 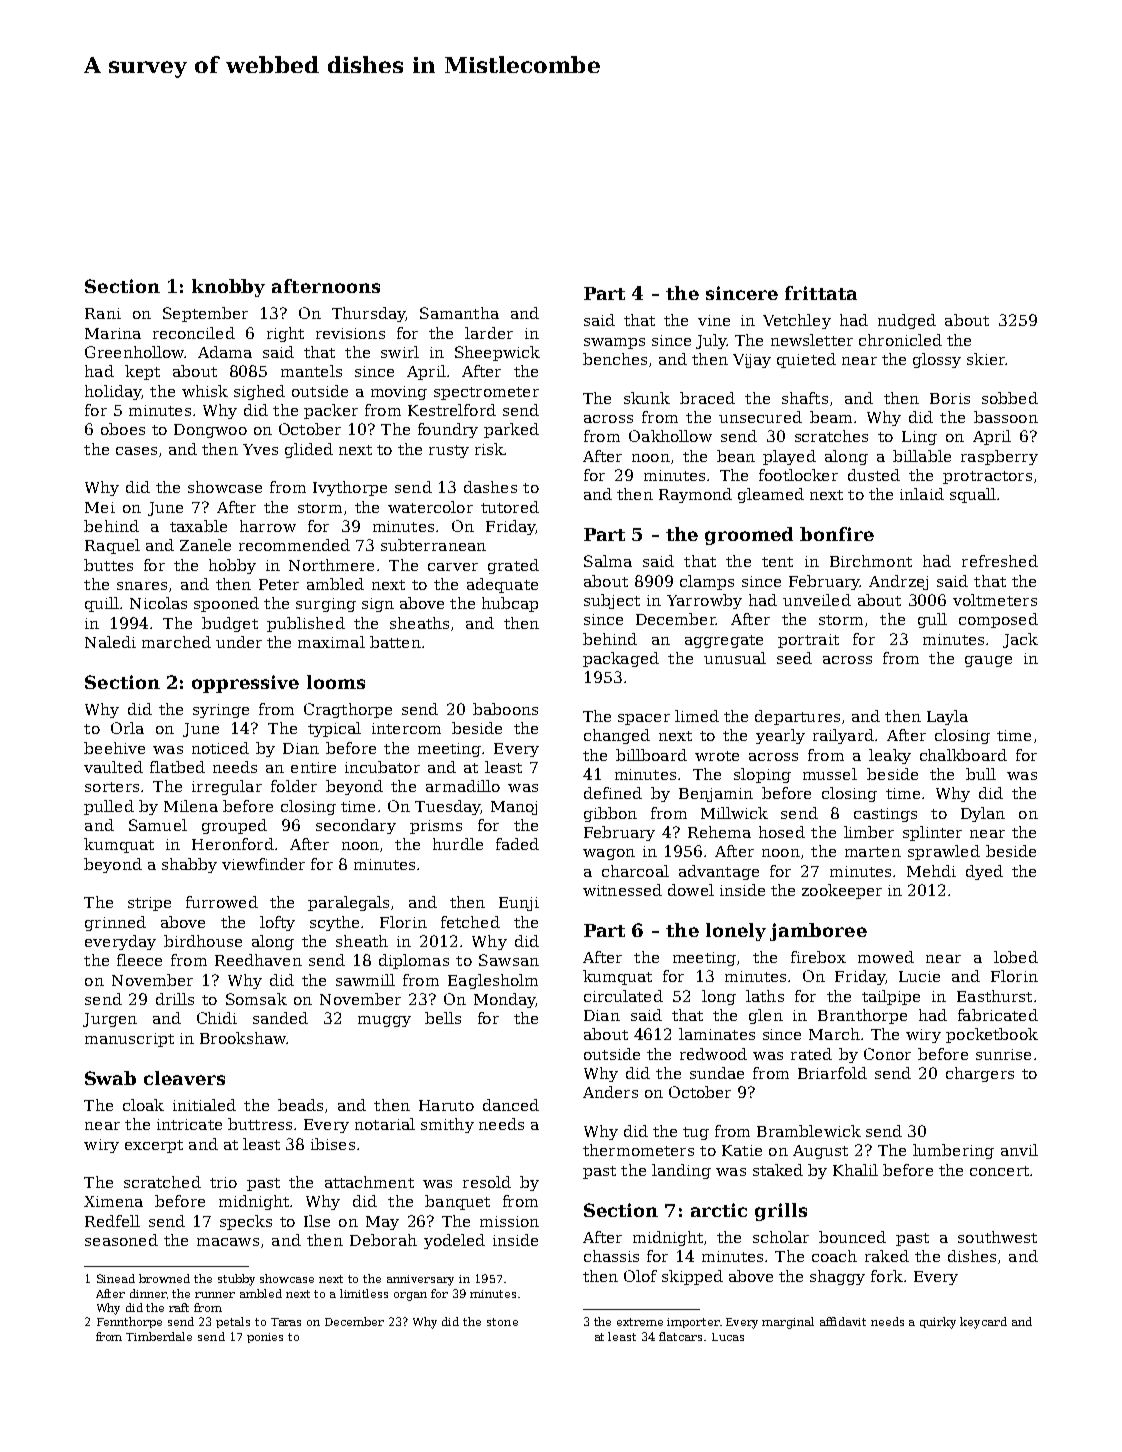 I want to click on portrait, so click(x=808, y=641).
